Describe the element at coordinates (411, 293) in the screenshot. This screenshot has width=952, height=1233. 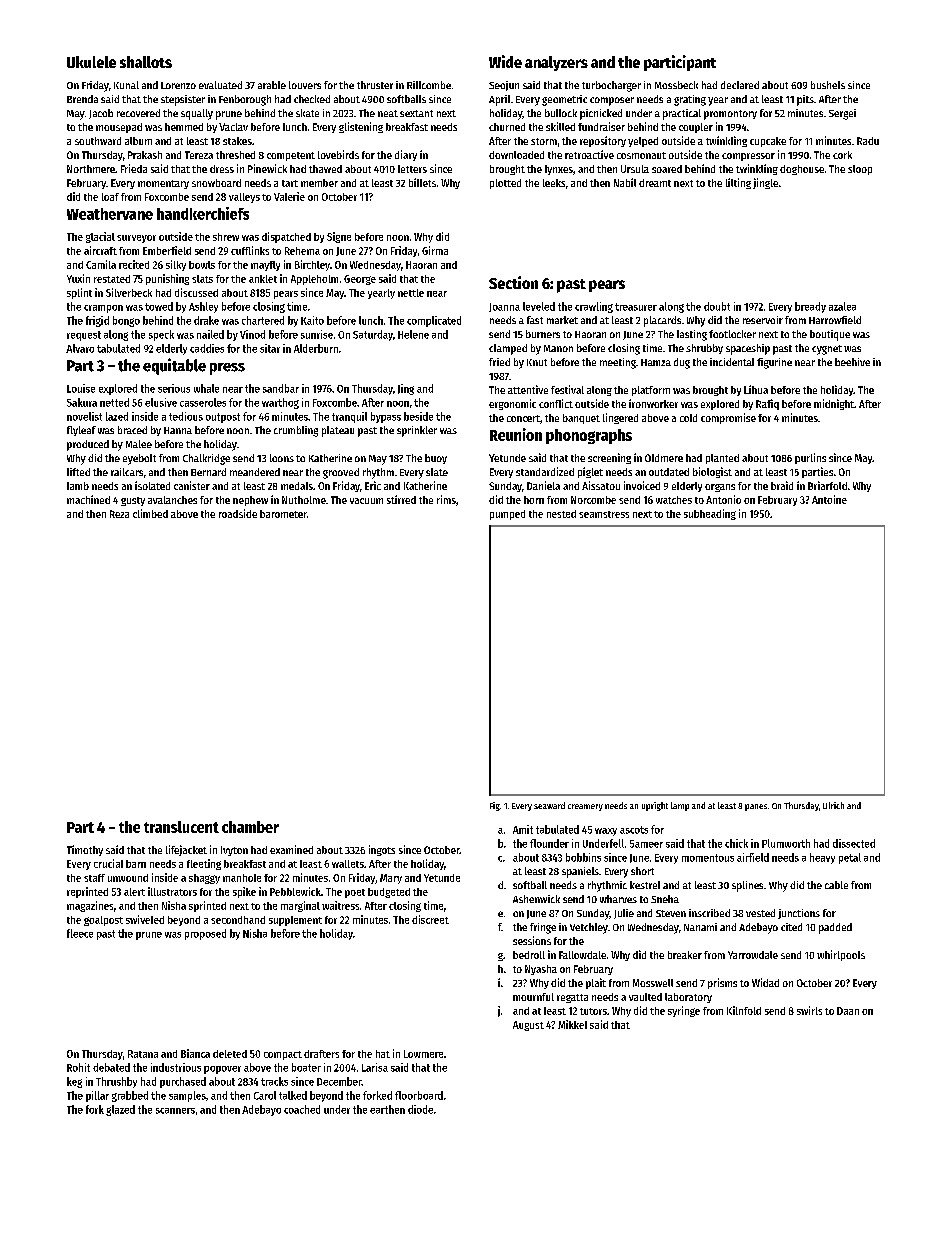
I see `nettle` at that location.
